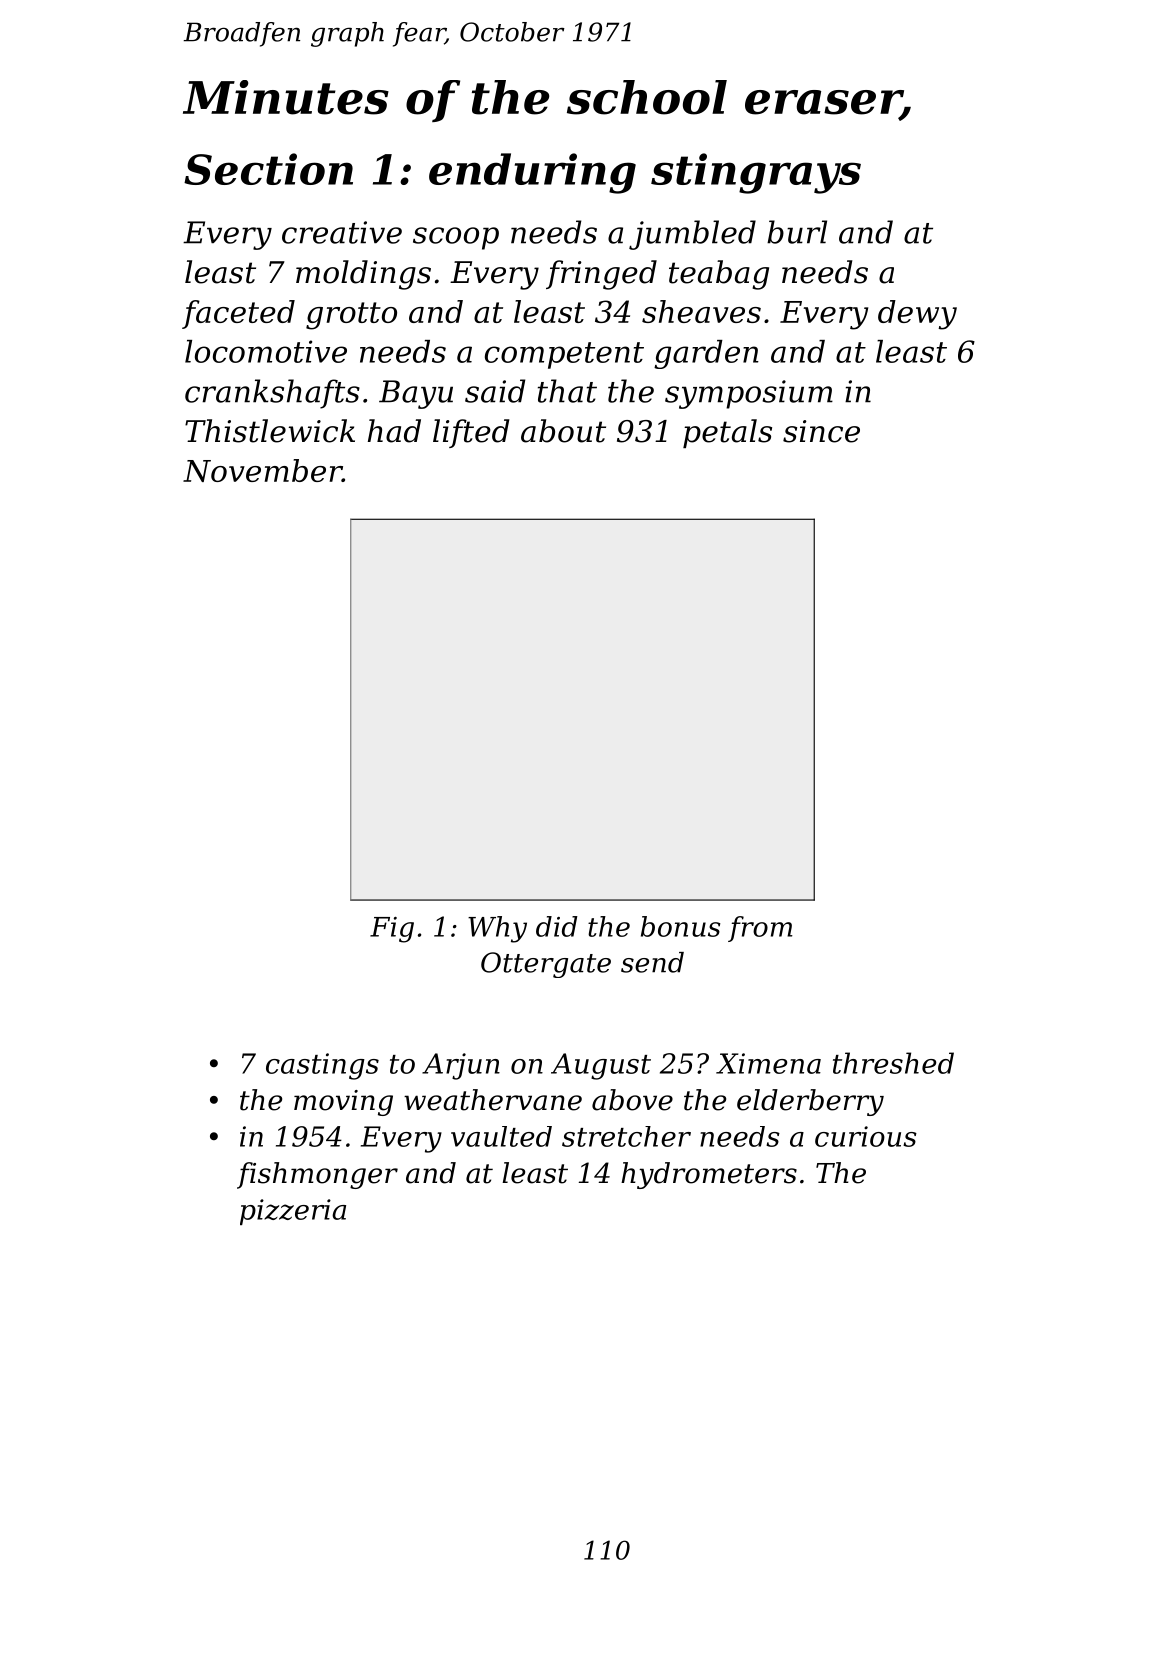 Image resolution: width=1165 pixels, height=1654 pixels. Describe the element at coordinates (471, 433) in the screenshot. I see `lifted` at that location.
